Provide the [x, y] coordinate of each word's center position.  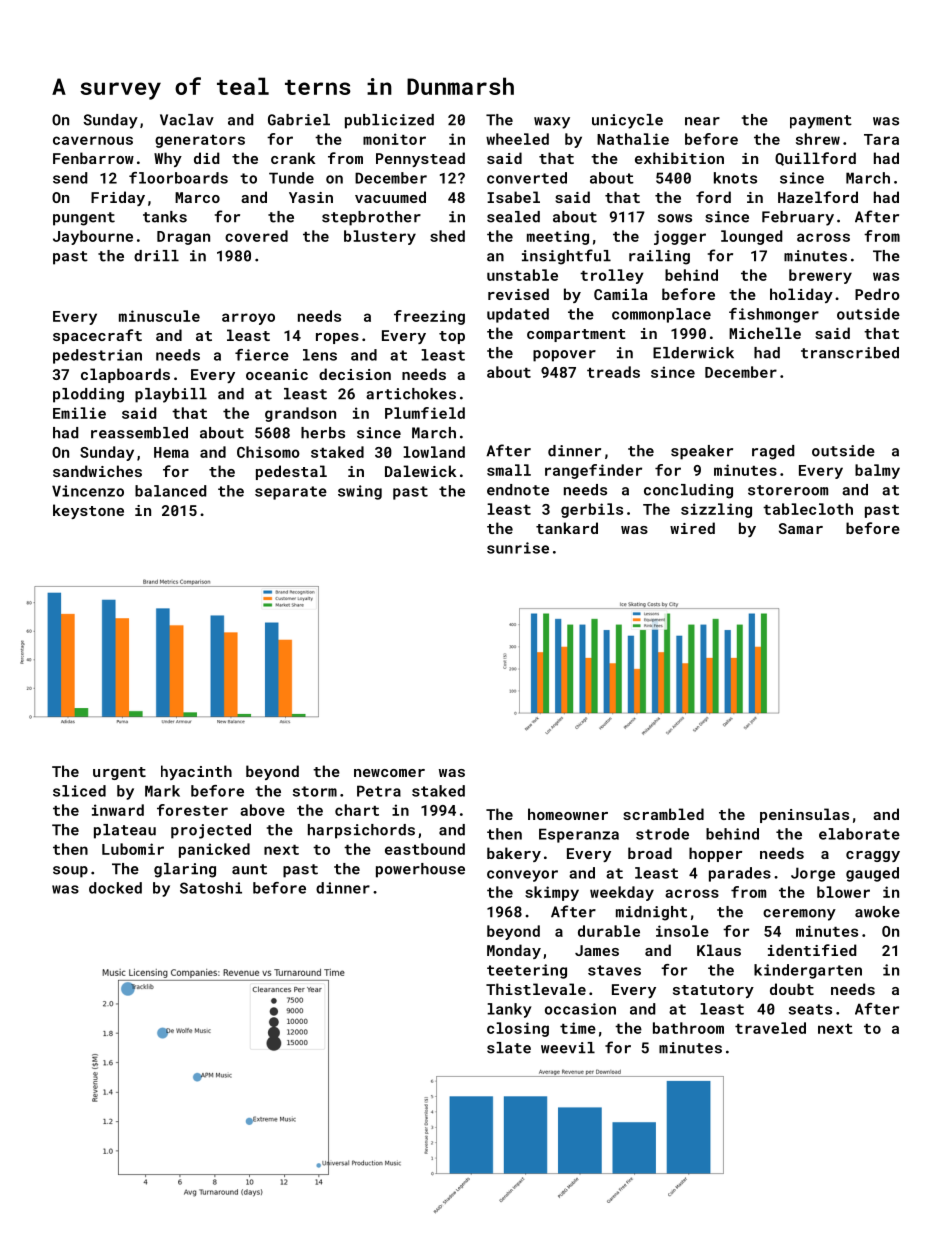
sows [675, 218]
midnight [651, 913]
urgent [119, 773]
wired [692, 528]
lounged [751, 237]
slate [509, 1048]
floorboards [178, 178]
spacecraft [97, 336]
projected [211, 831]
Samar [801, 528]
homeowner [568, 814]
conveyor [522, 876]
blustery [380, 237]
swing [360, 492]
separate [291, 493]
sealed [513, 217]
